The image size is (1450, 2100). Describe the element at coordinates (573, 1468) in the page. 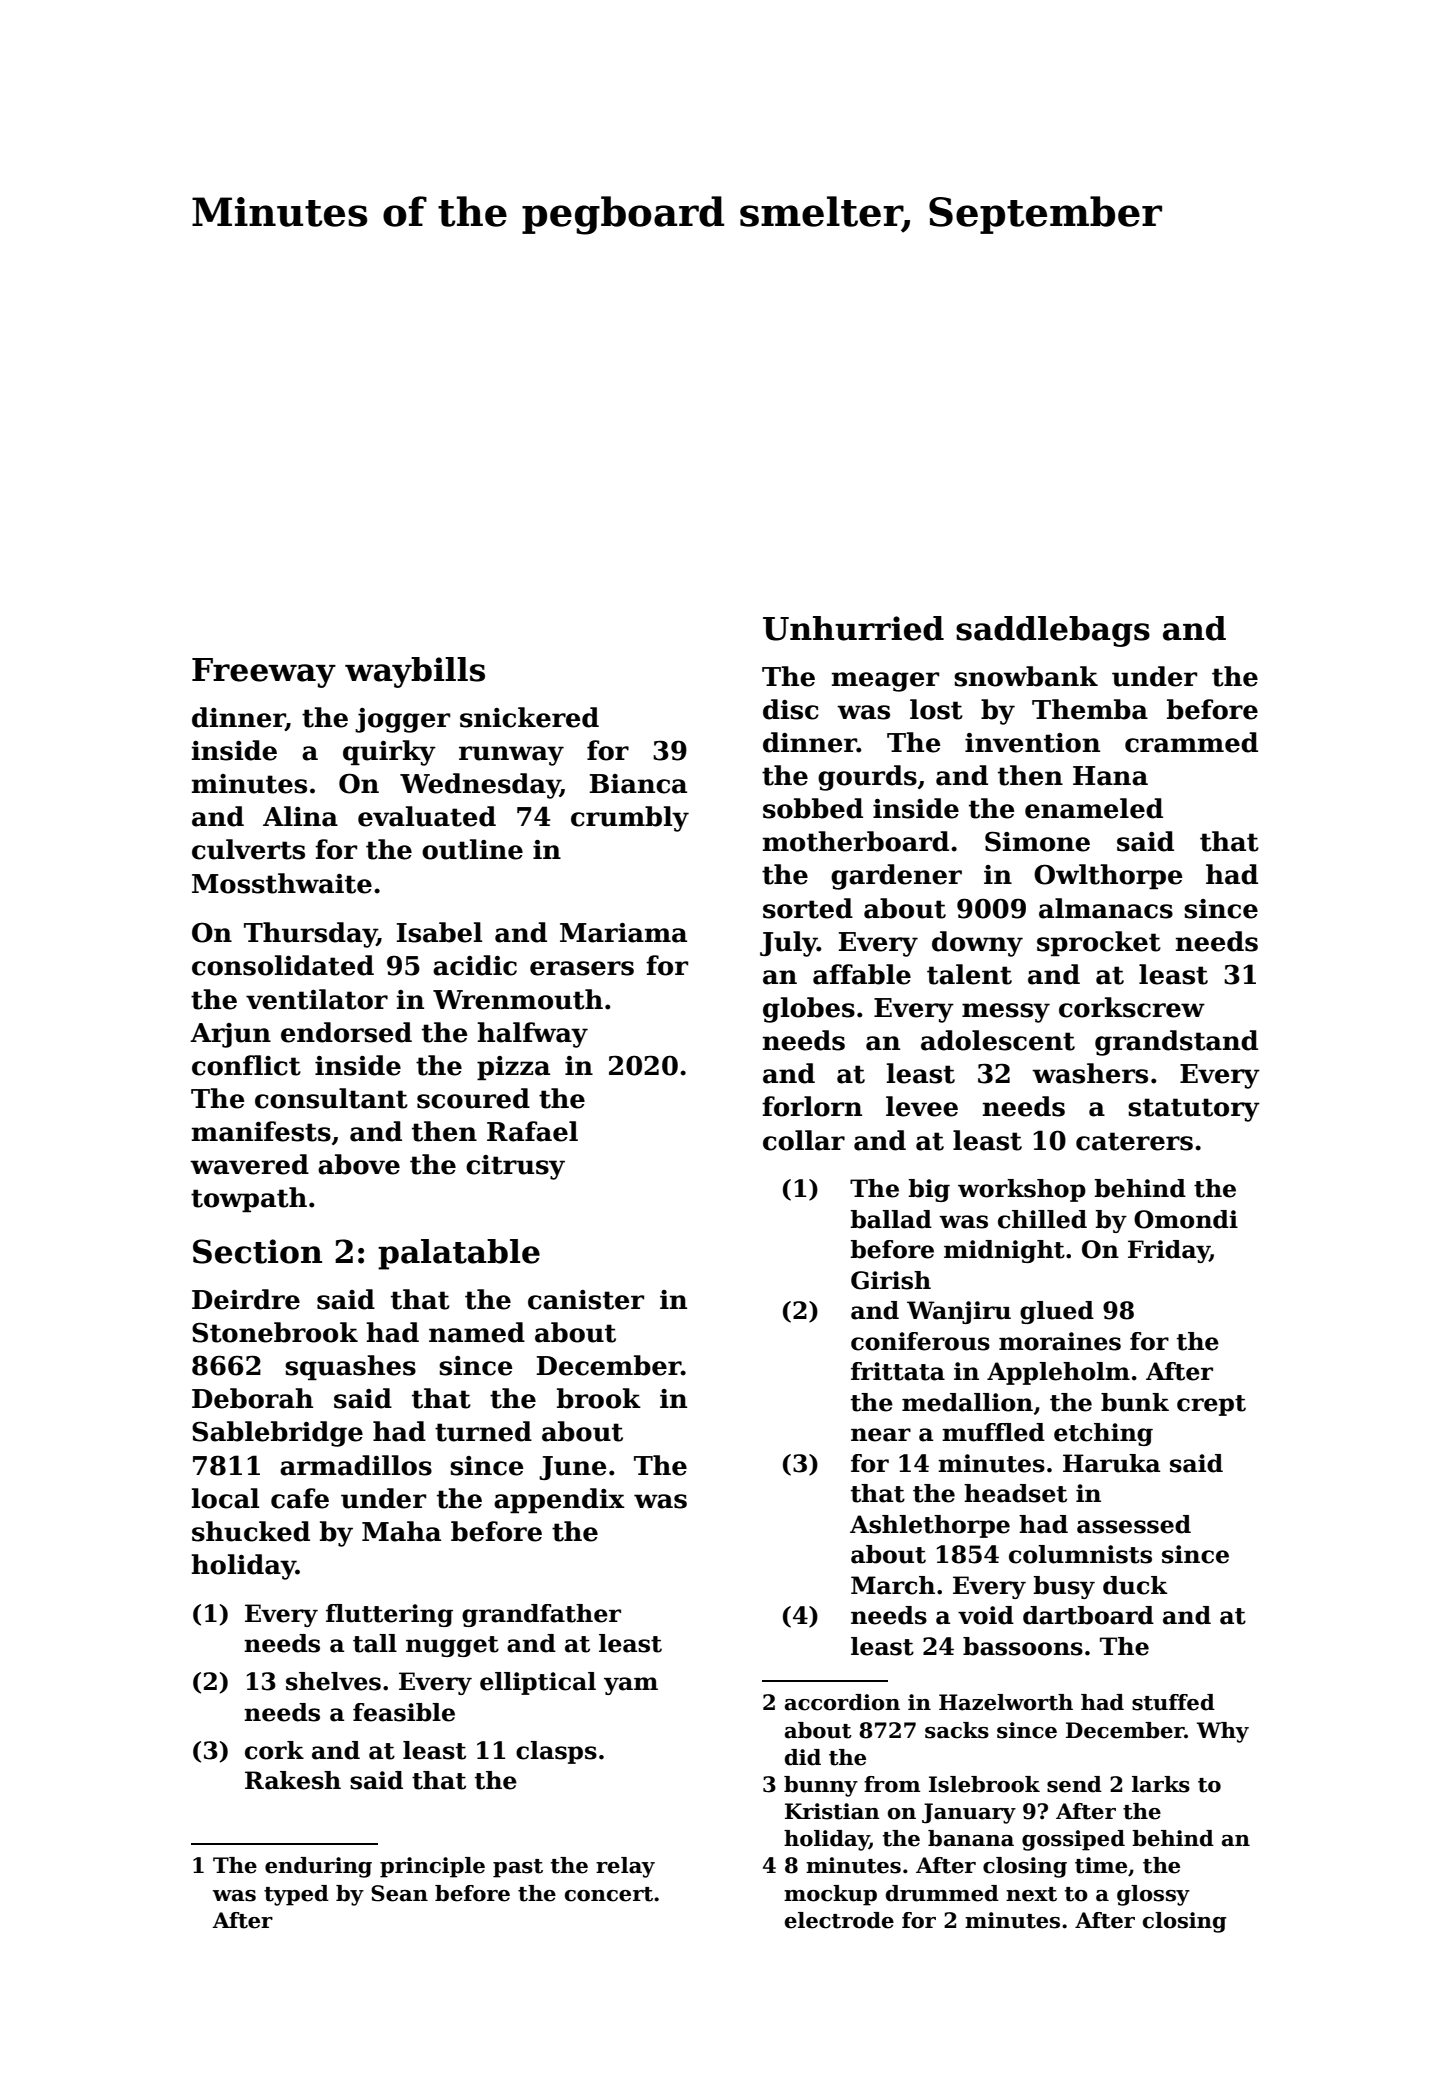

I see `June` at that location.
